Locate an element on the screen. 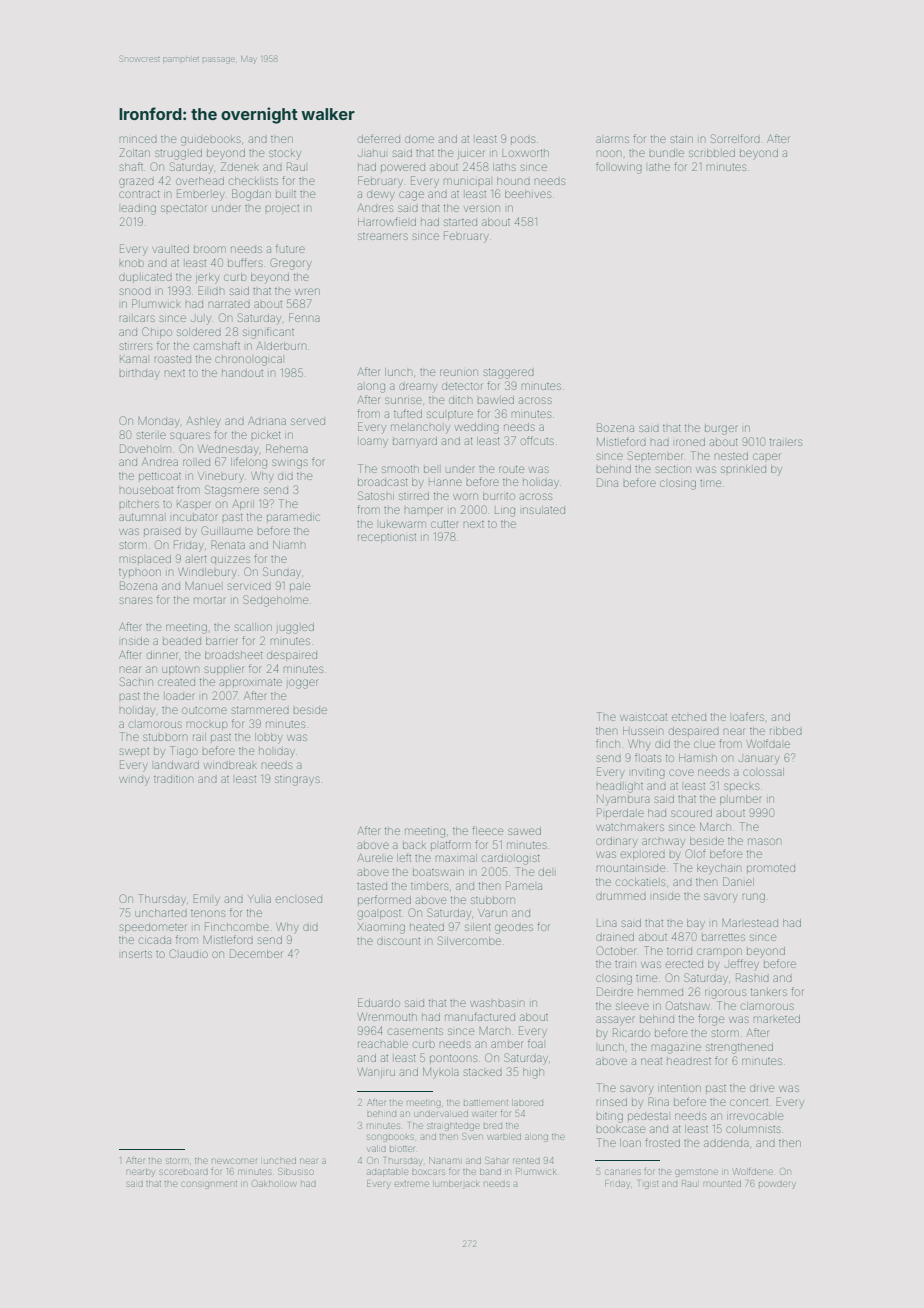 Image resolution: width=924 pixels, height=1308 pixels. windbreak is located at coordinates (230, 765).
